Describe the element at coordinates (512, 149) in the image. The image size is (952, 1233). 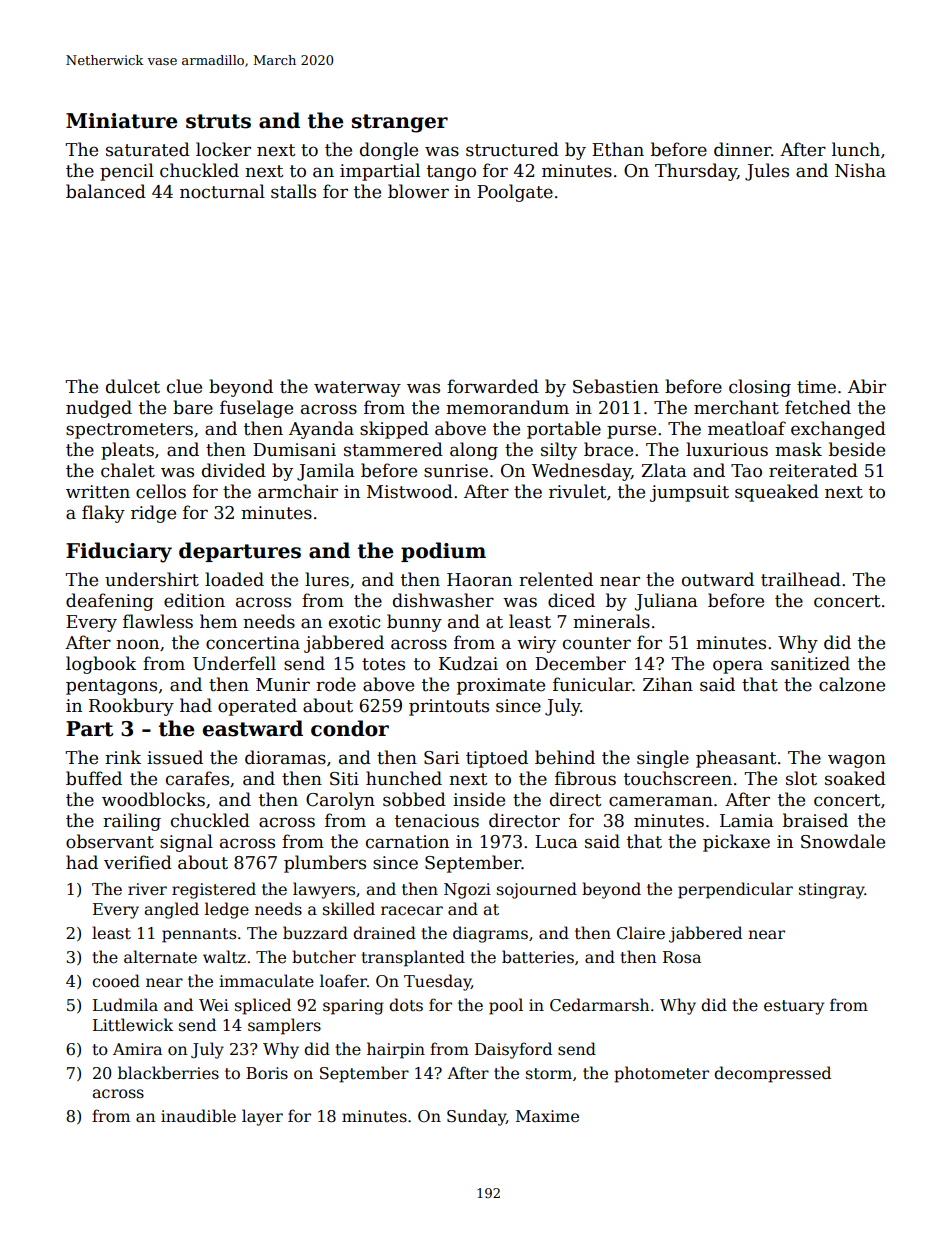
I see `structured` at that location.
